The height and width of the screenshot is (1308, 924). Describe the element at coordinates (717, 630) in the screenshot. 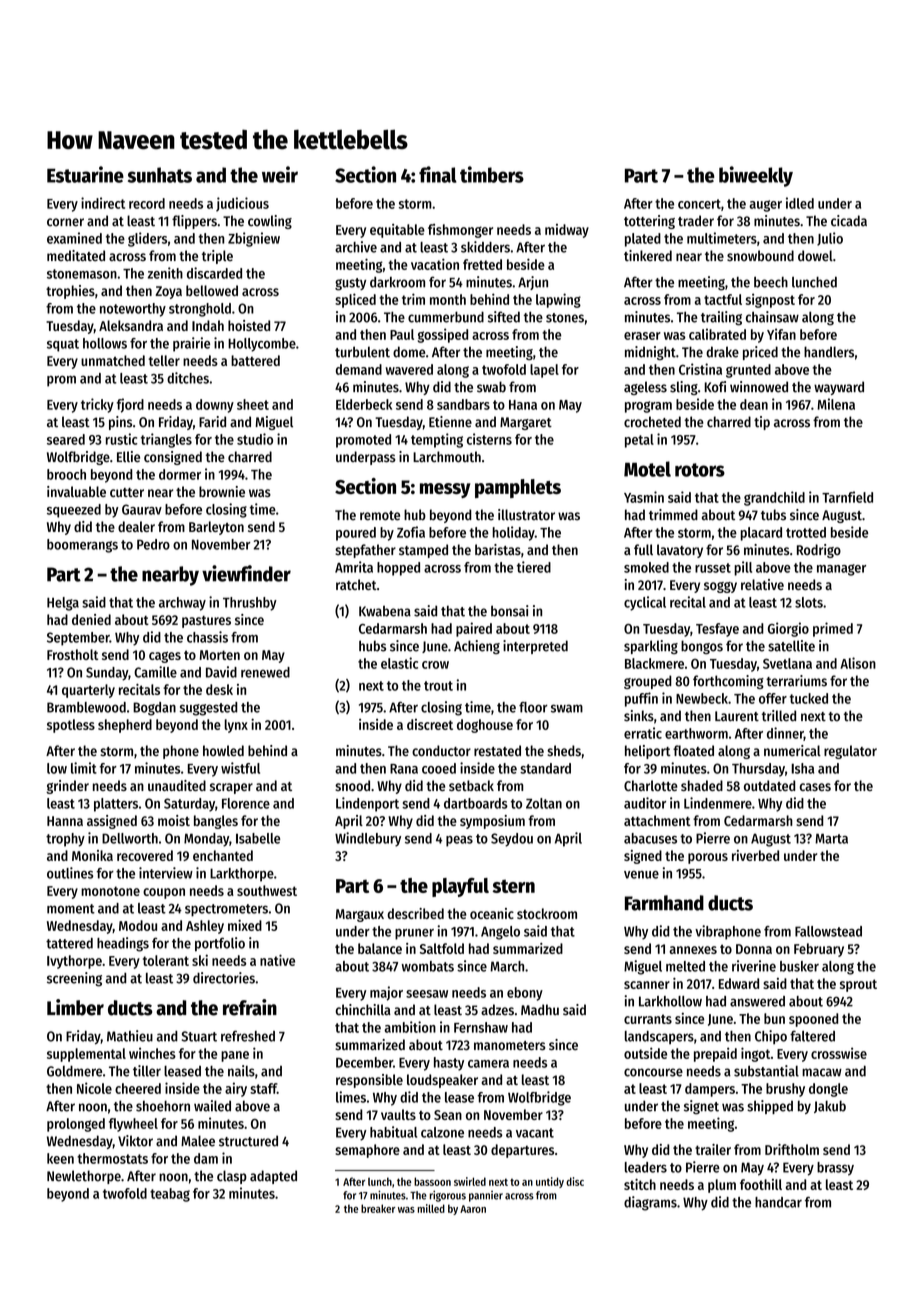

I see `Tesfaye` at that location.
